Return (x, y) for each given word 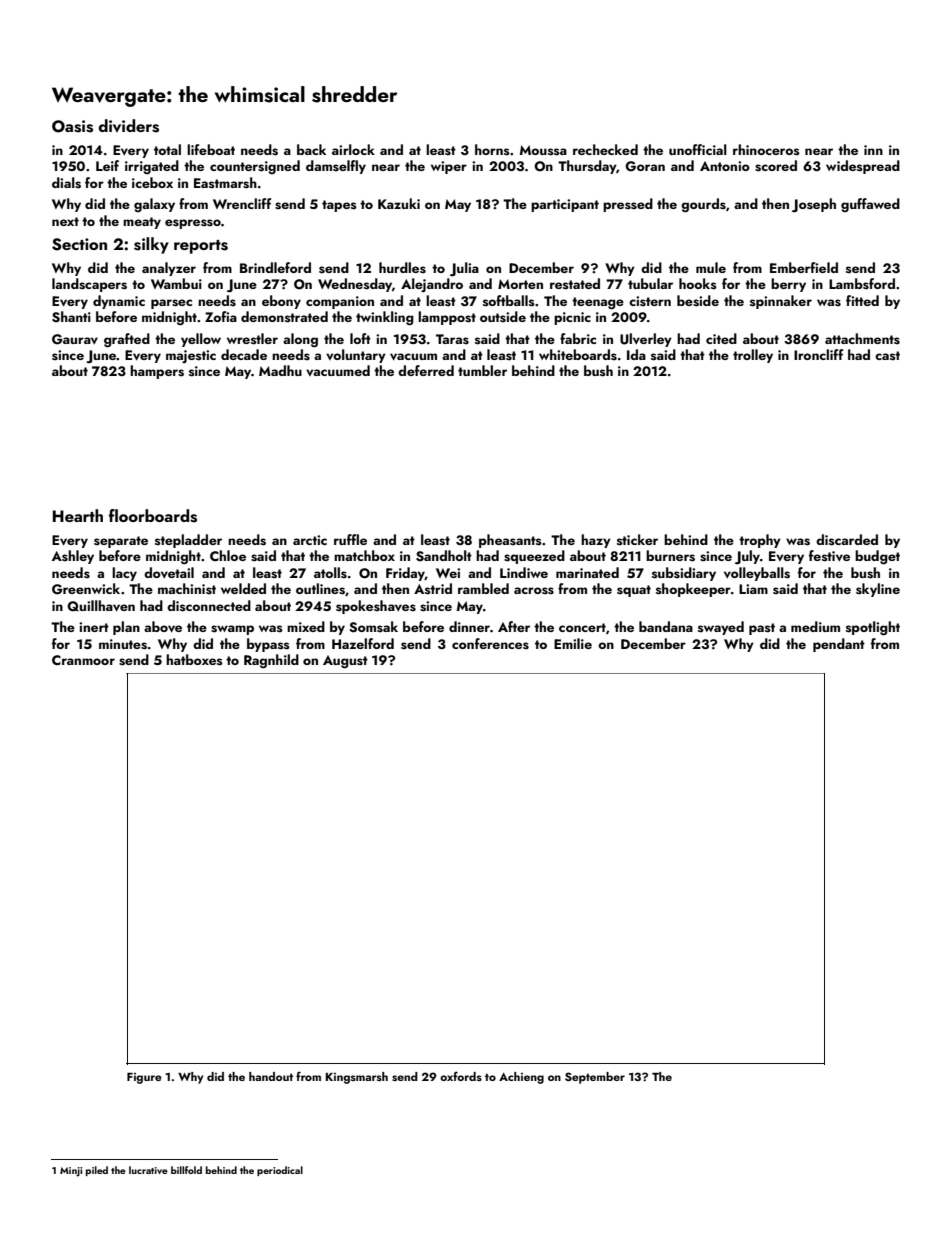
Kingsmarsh (357, 1078)
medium (815, 626)
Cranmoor (83, 660)
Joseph (814, 205)
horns (492, 150)
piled (97, 1171)
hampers (157, 372)
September (595, 1078)
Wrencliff (242, 203)
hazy (596, 541)
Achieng (521, 1078)
